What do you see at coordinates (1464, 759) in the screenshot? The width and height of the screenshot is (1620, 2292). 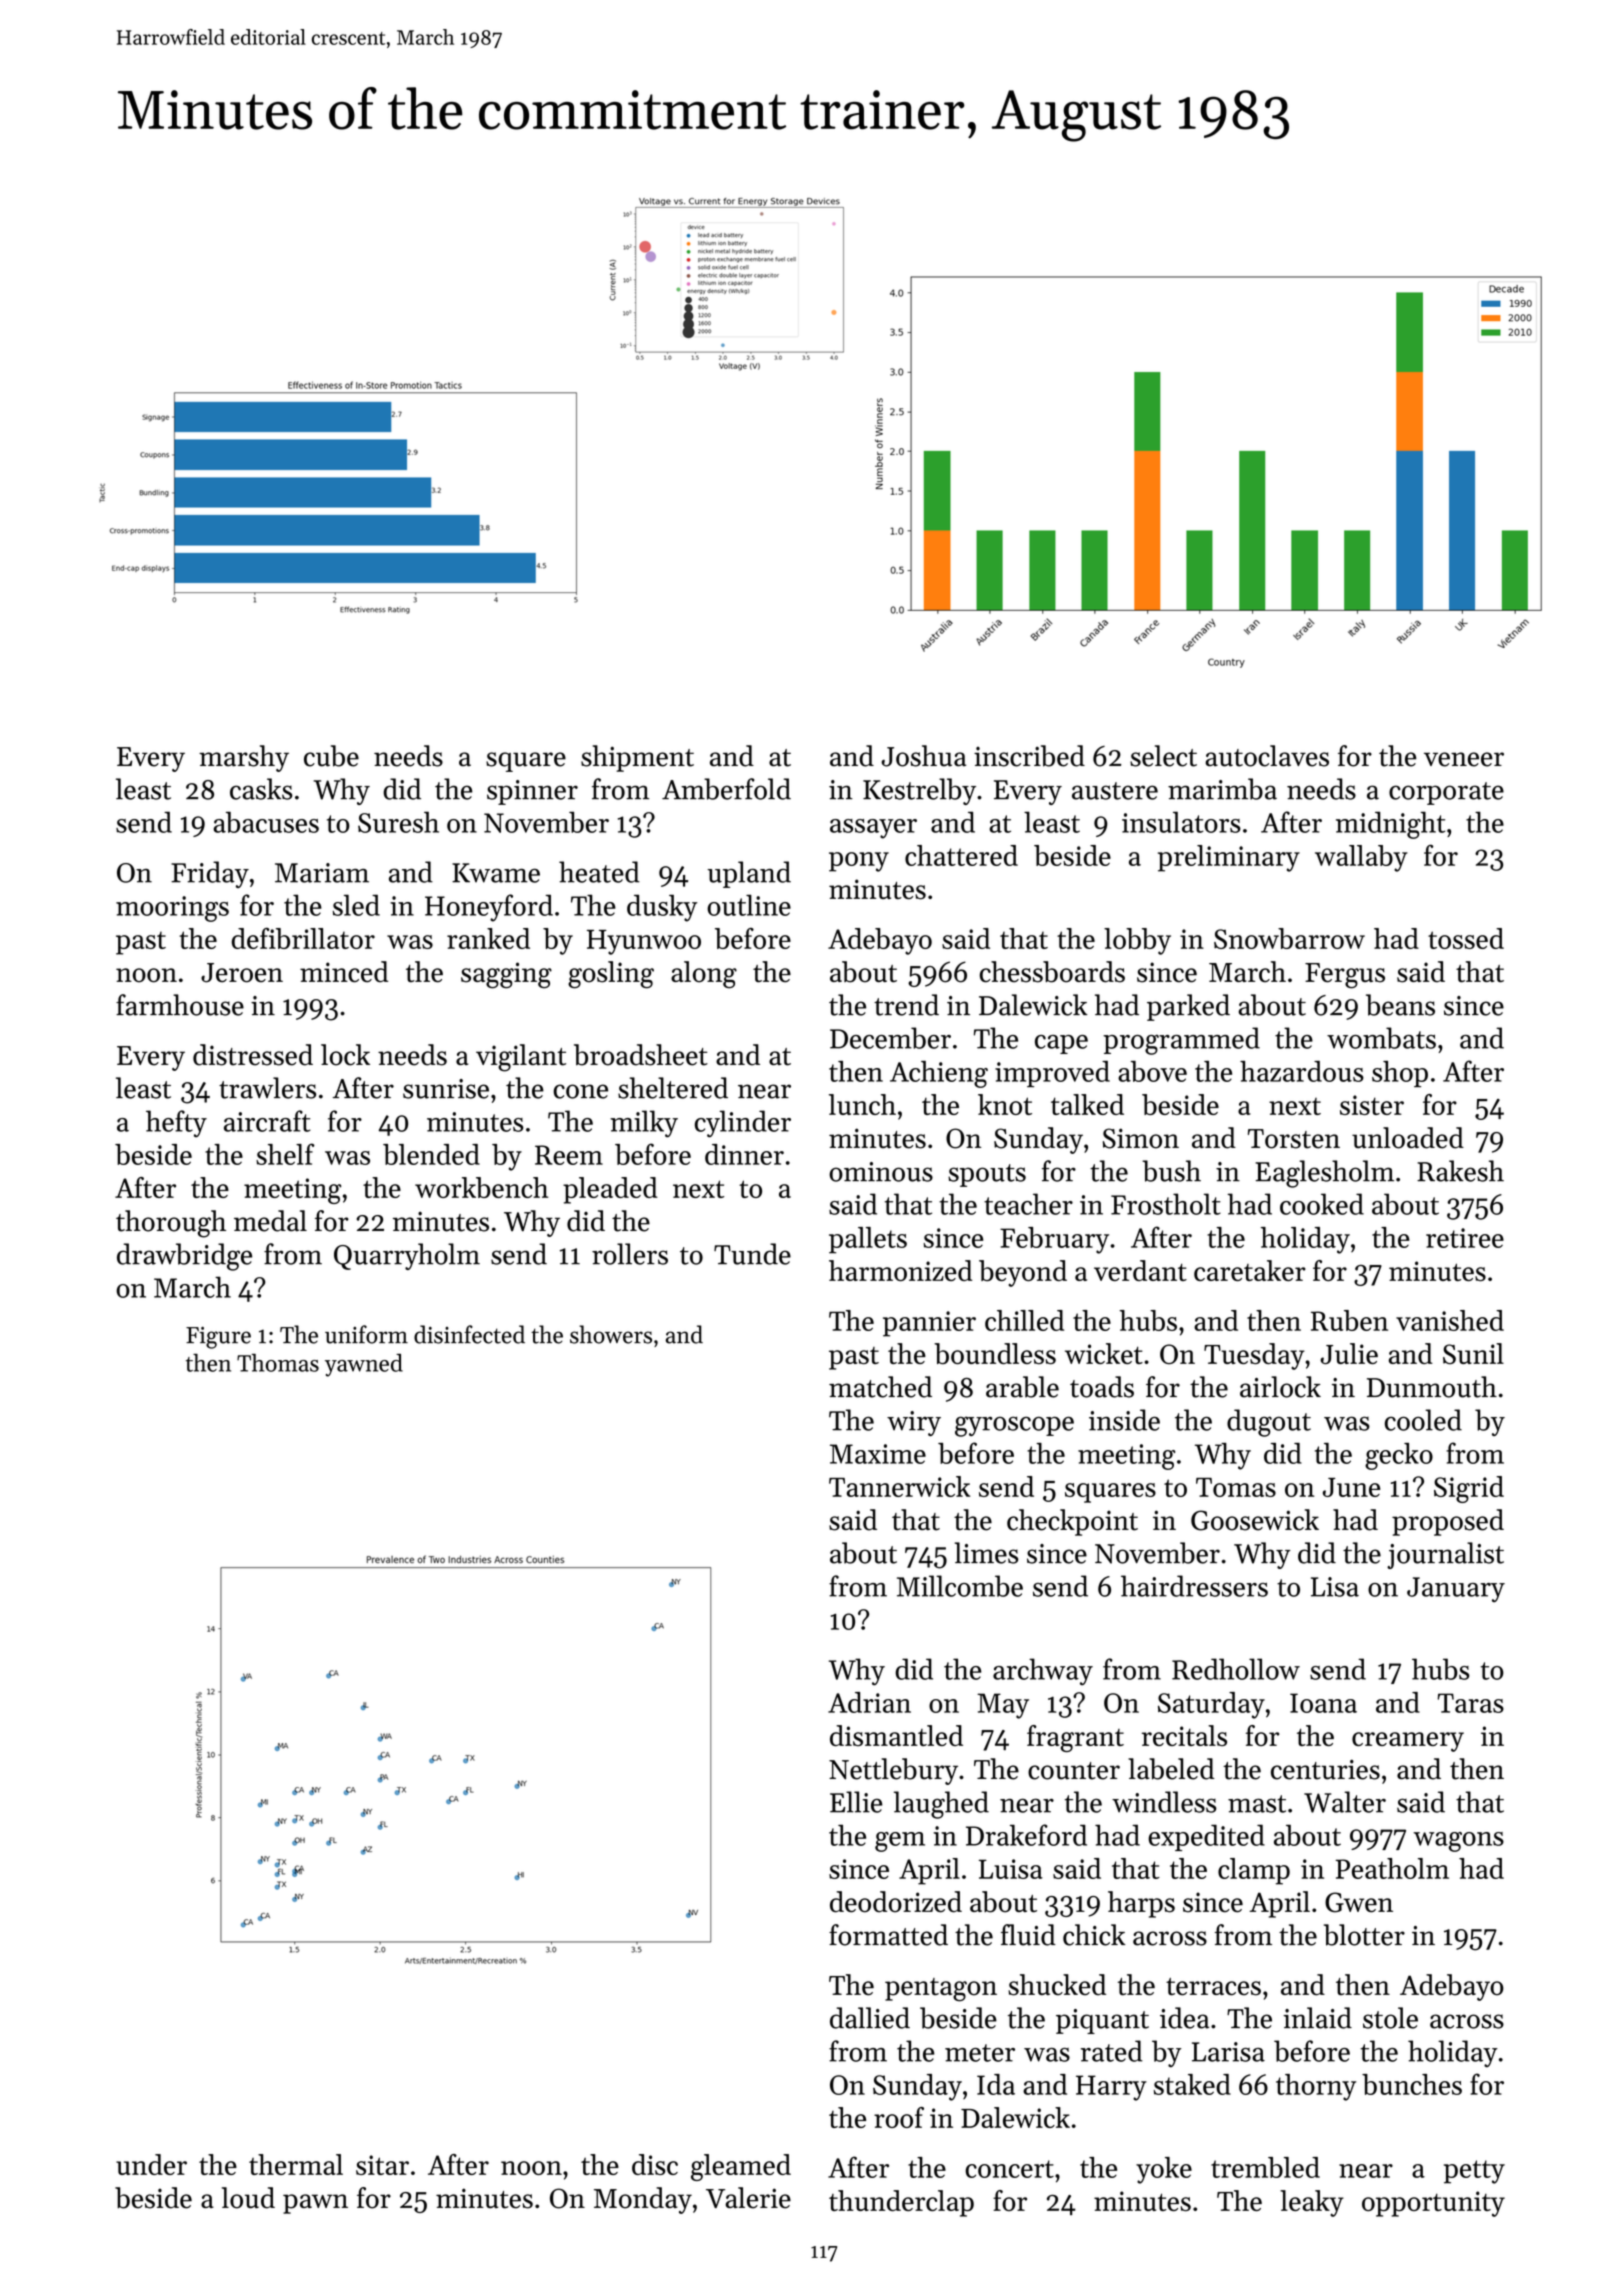 I see `veneer` at bounding box center [1464, 759].
